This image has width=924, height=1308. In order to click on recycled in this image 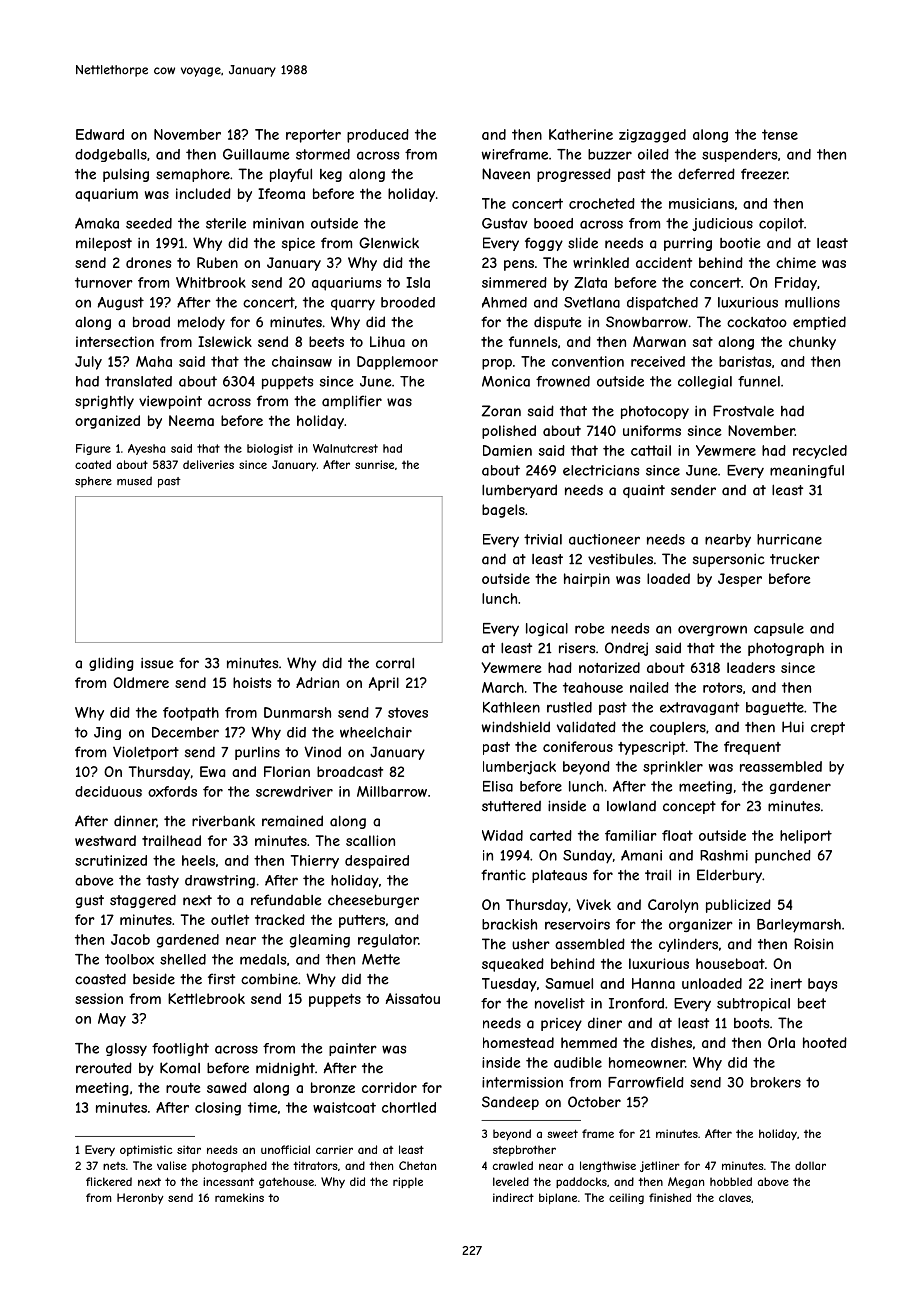, I will do `click(820, 452)`.
